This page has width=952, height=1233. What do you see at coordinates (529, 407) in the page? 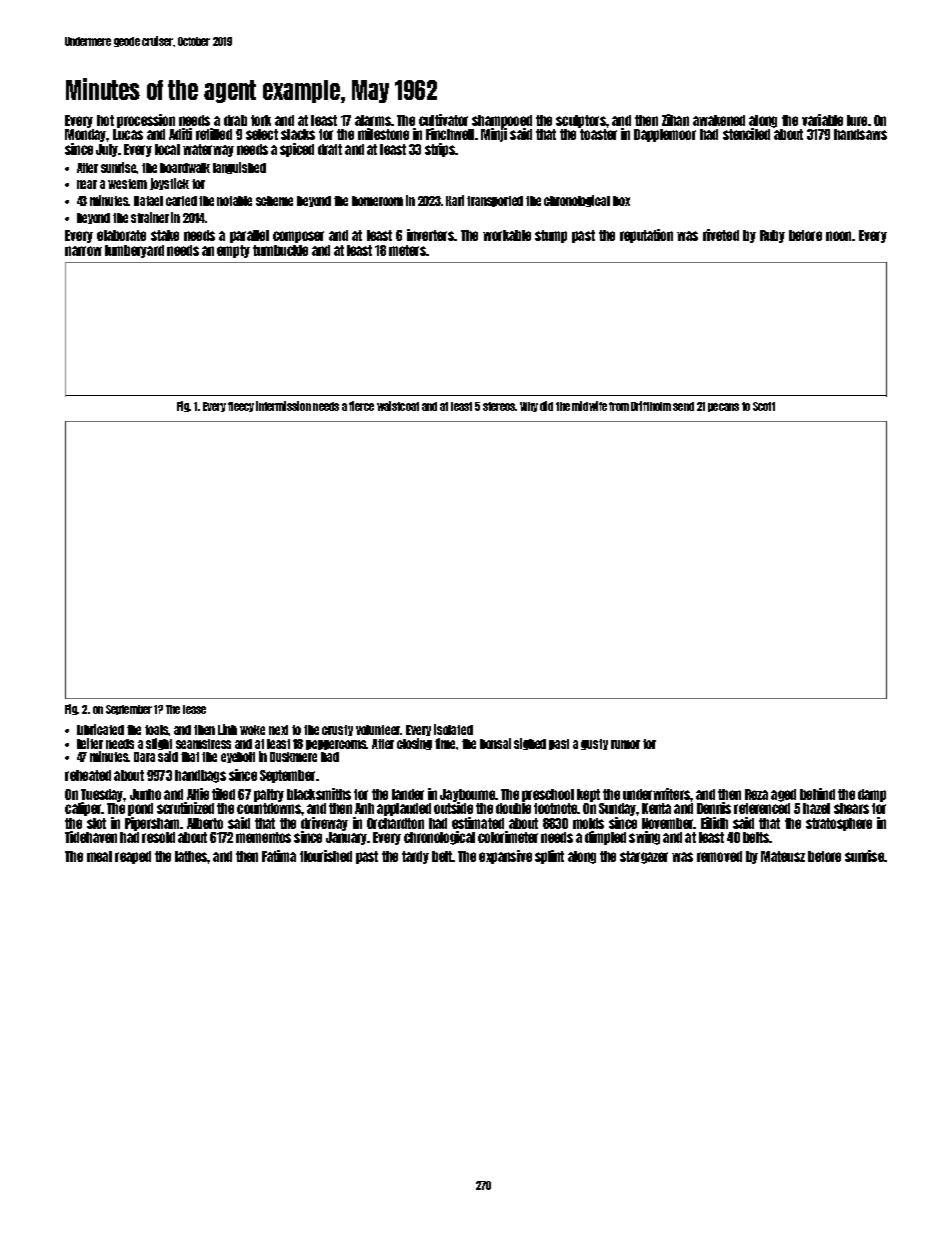
I see `Why` at bounding box center [529, 407].
